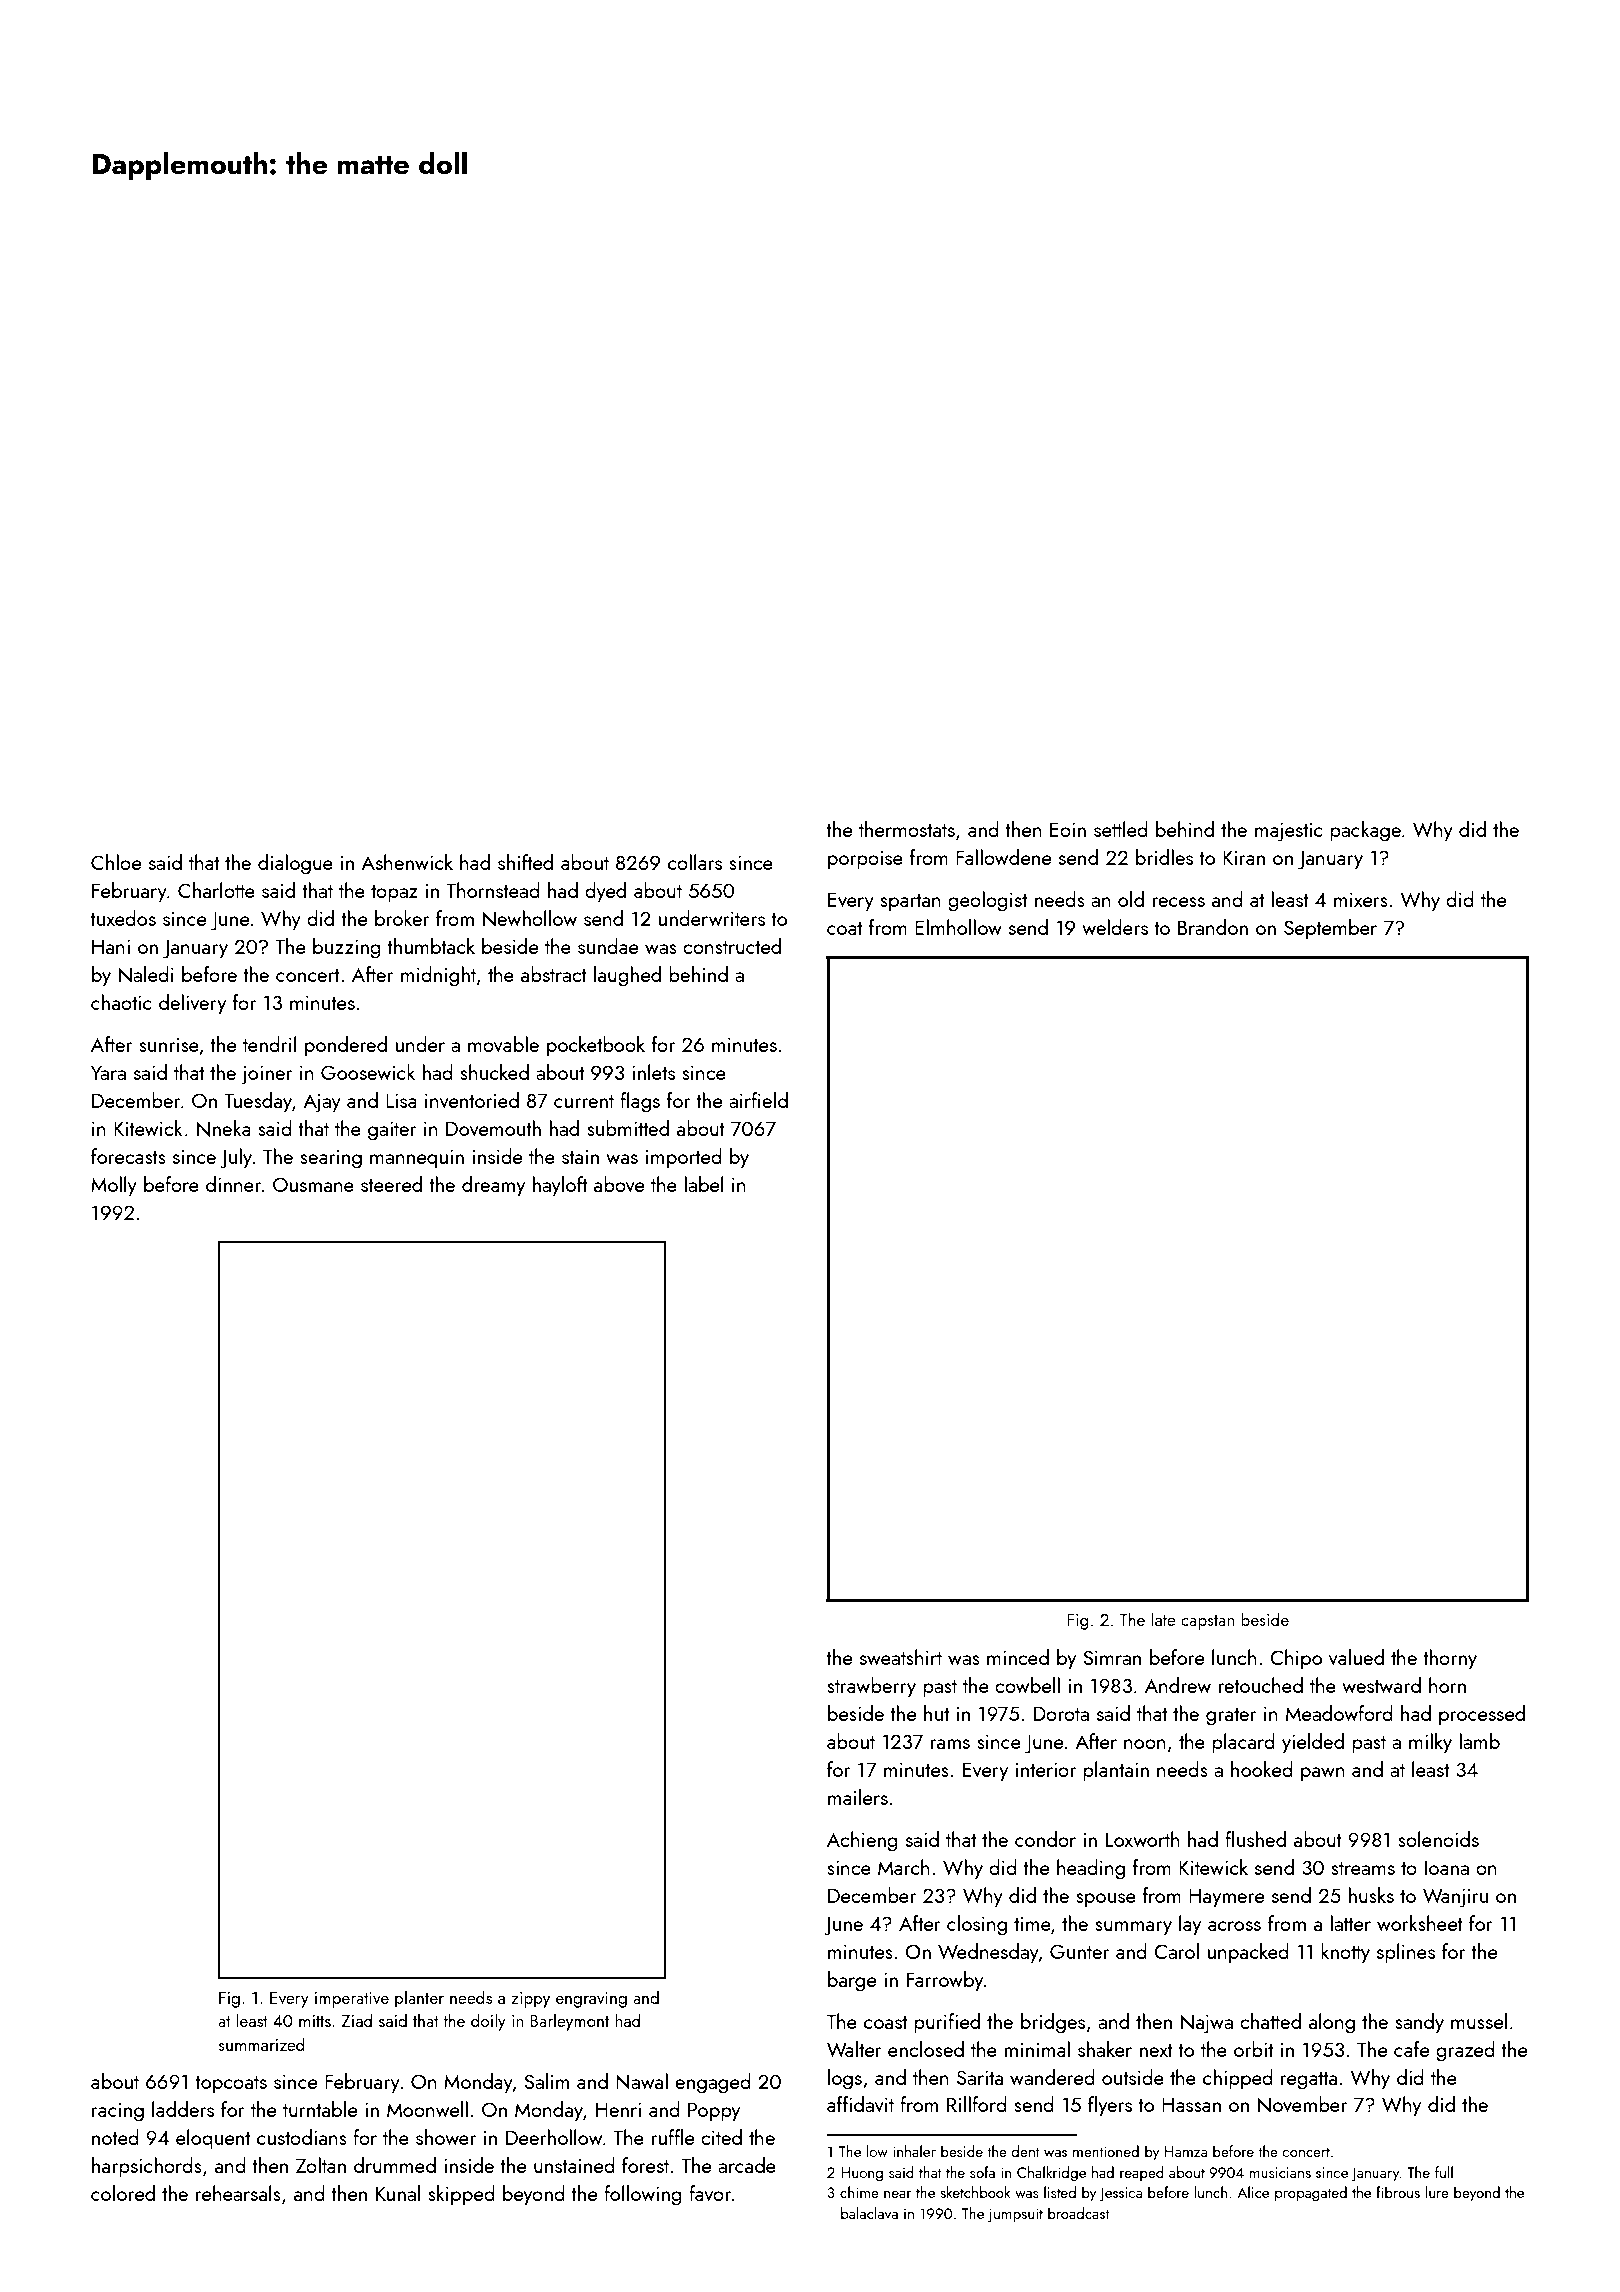 This screenshot has width=1620, height=2292. What do you see at coordinates (1482, 1715) in the screenshot?
I see `processed` at bounding box center [1482, 1715].
